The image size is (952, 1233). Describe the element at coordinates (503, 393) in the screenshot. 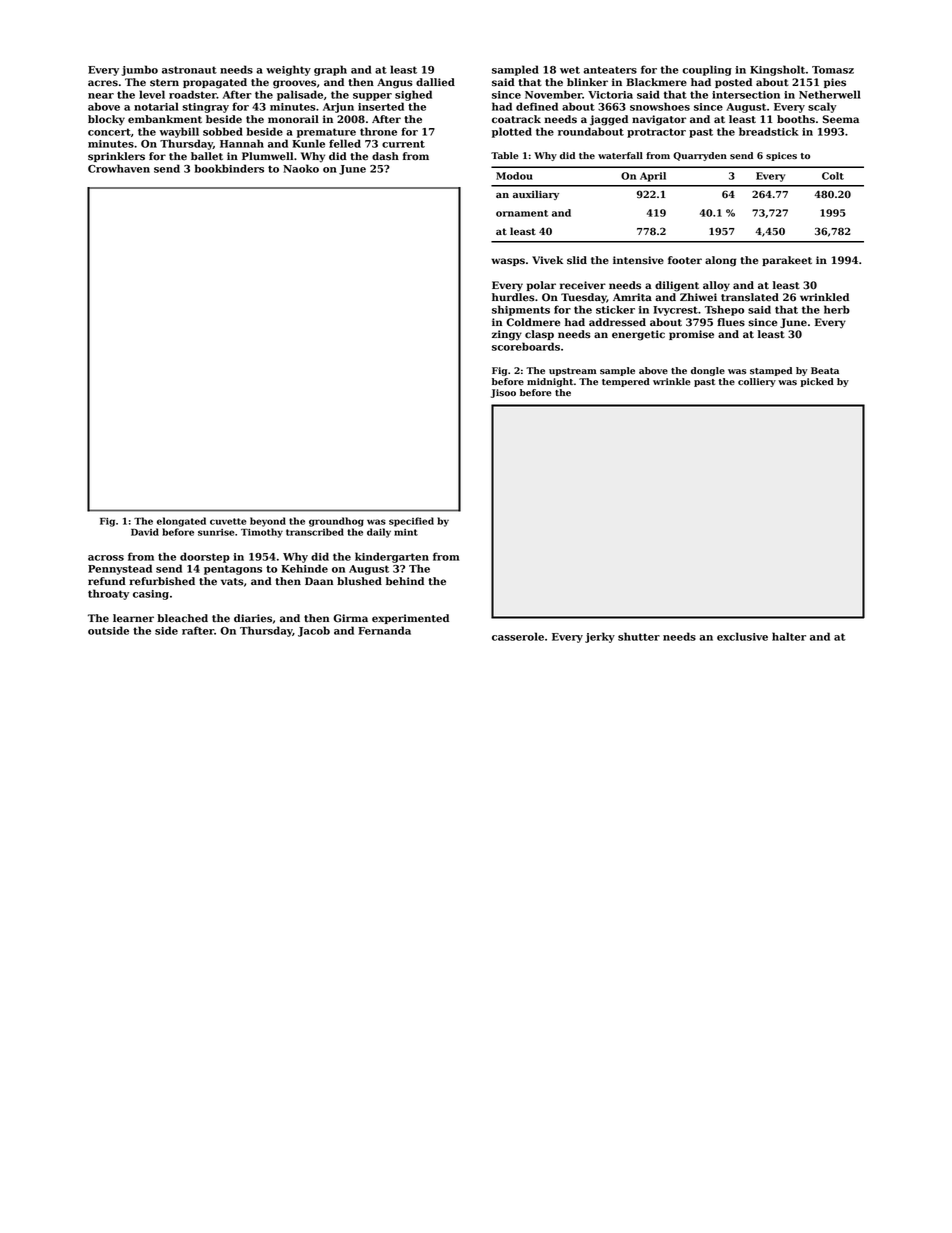

I see `Jisoo` at that location.
